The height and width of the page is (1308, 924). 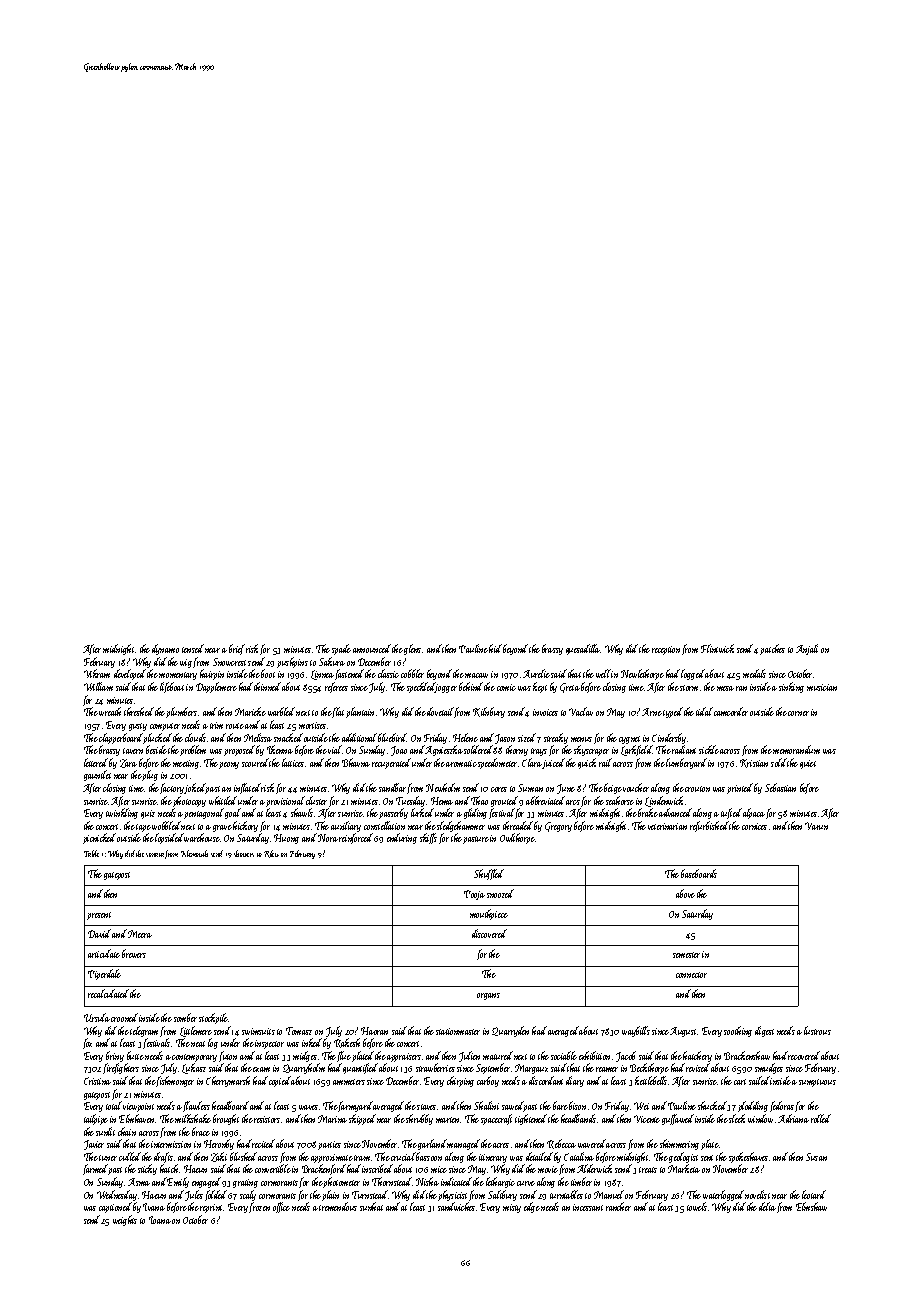 I want to click on above, so click(x=685, y=893).
